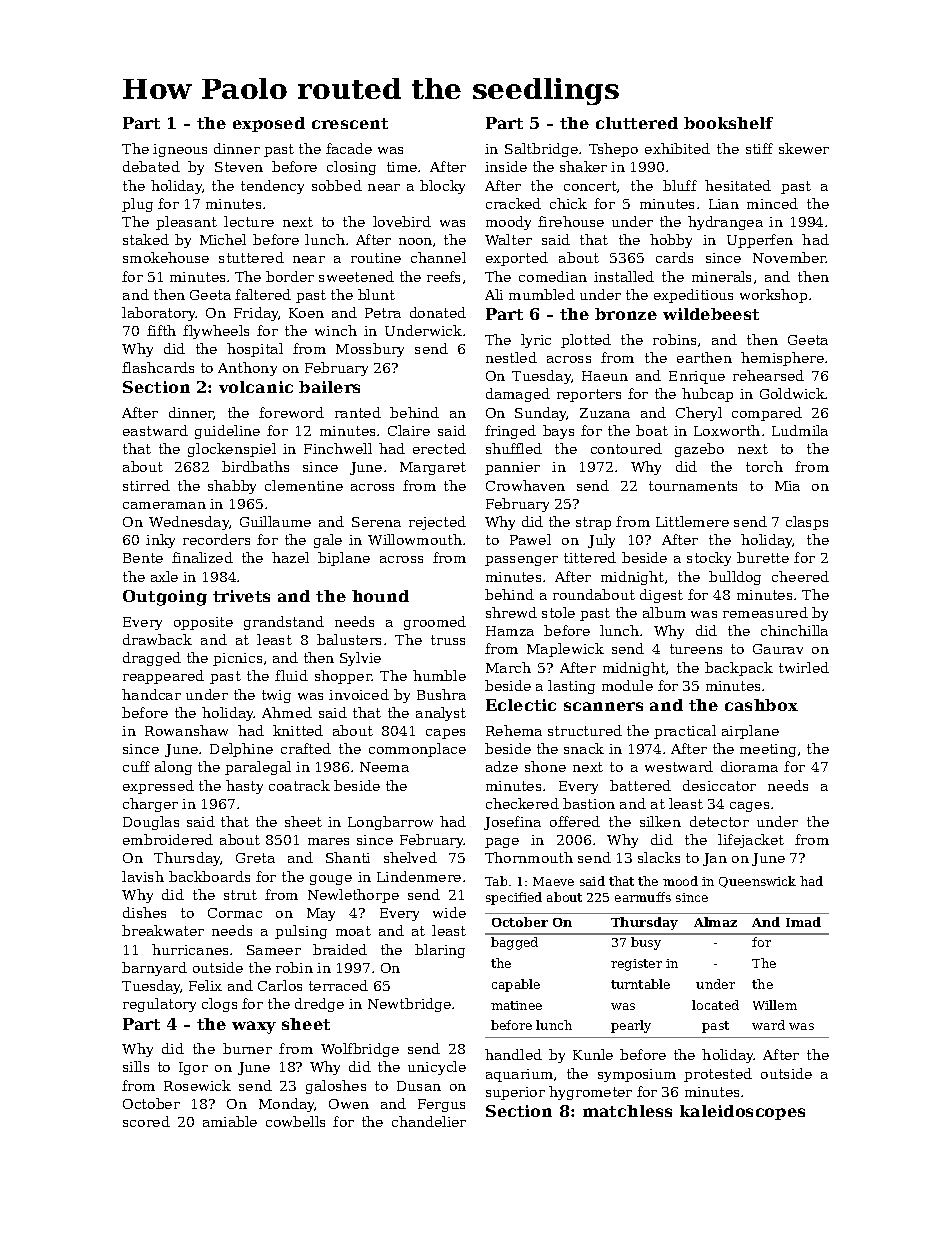 The width and height of the page is (952, 1233). What do you see at coordinates (804, 148) in the page?
I see `skewer` at bounding box center [804, 148].
